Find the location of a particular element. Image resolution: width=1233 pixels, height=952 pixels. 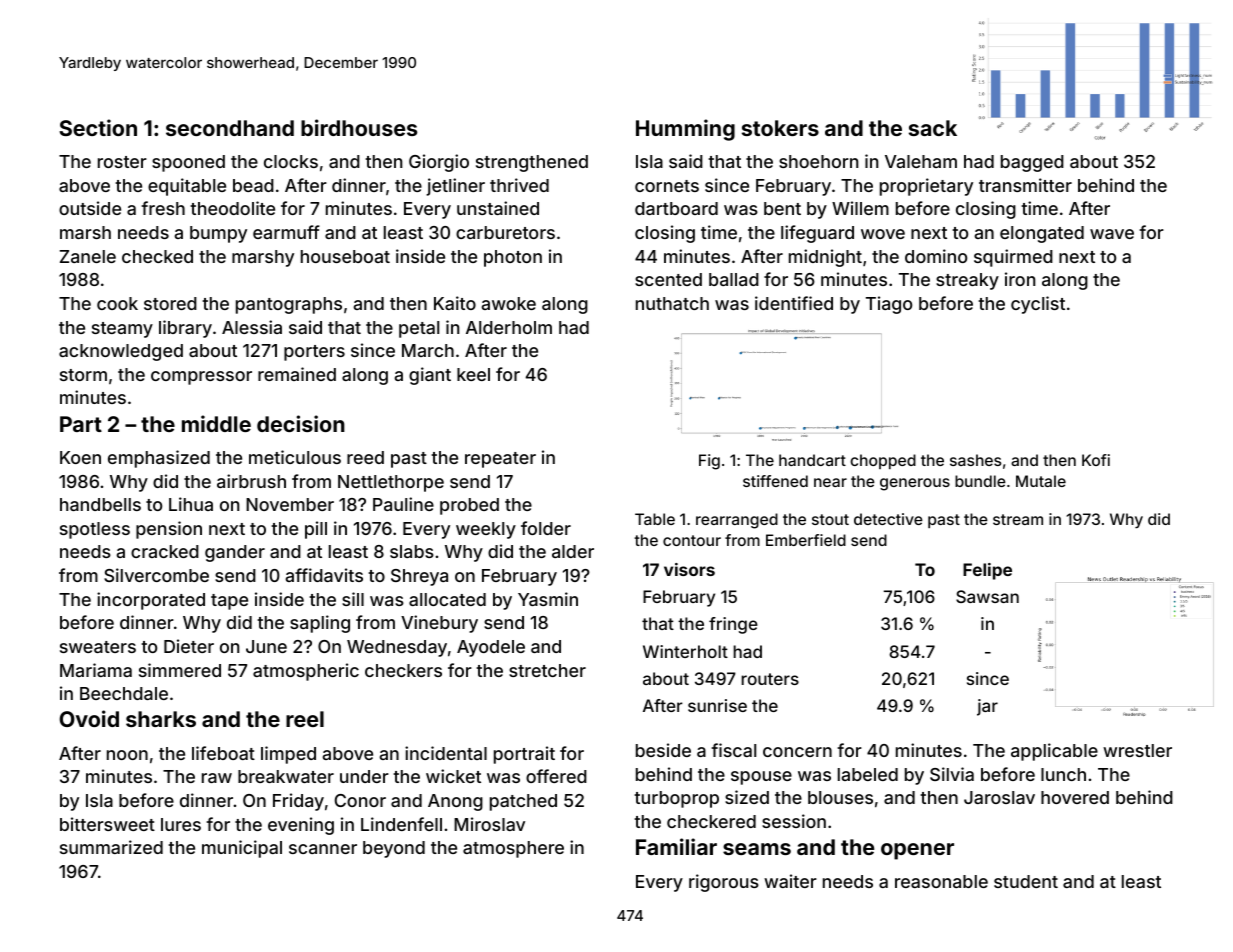

Koen is located at coordinates (80, 457).
